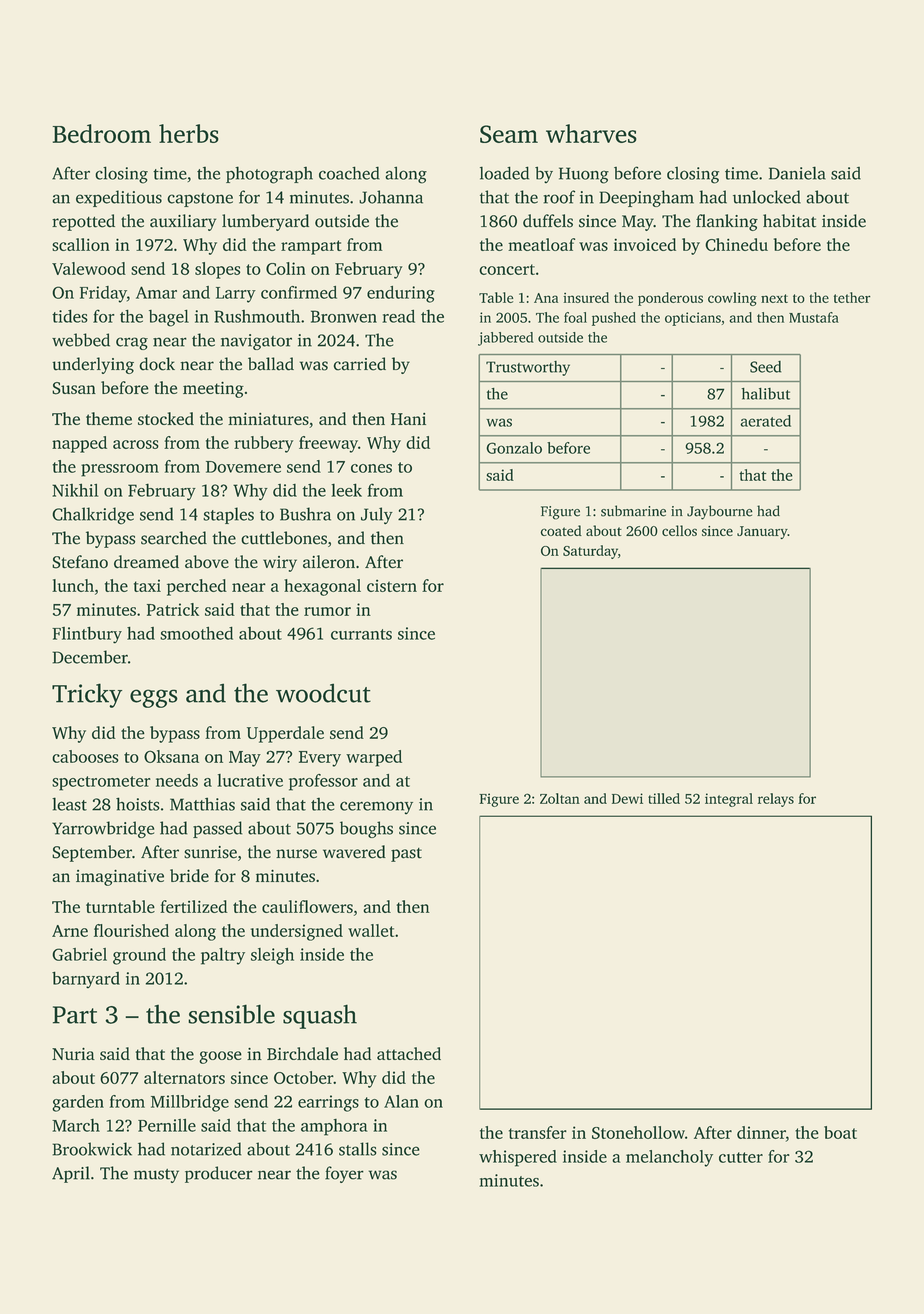 The height and width of the page is (1314, 924). I want to click on Upperdale, so click(285, 734).
